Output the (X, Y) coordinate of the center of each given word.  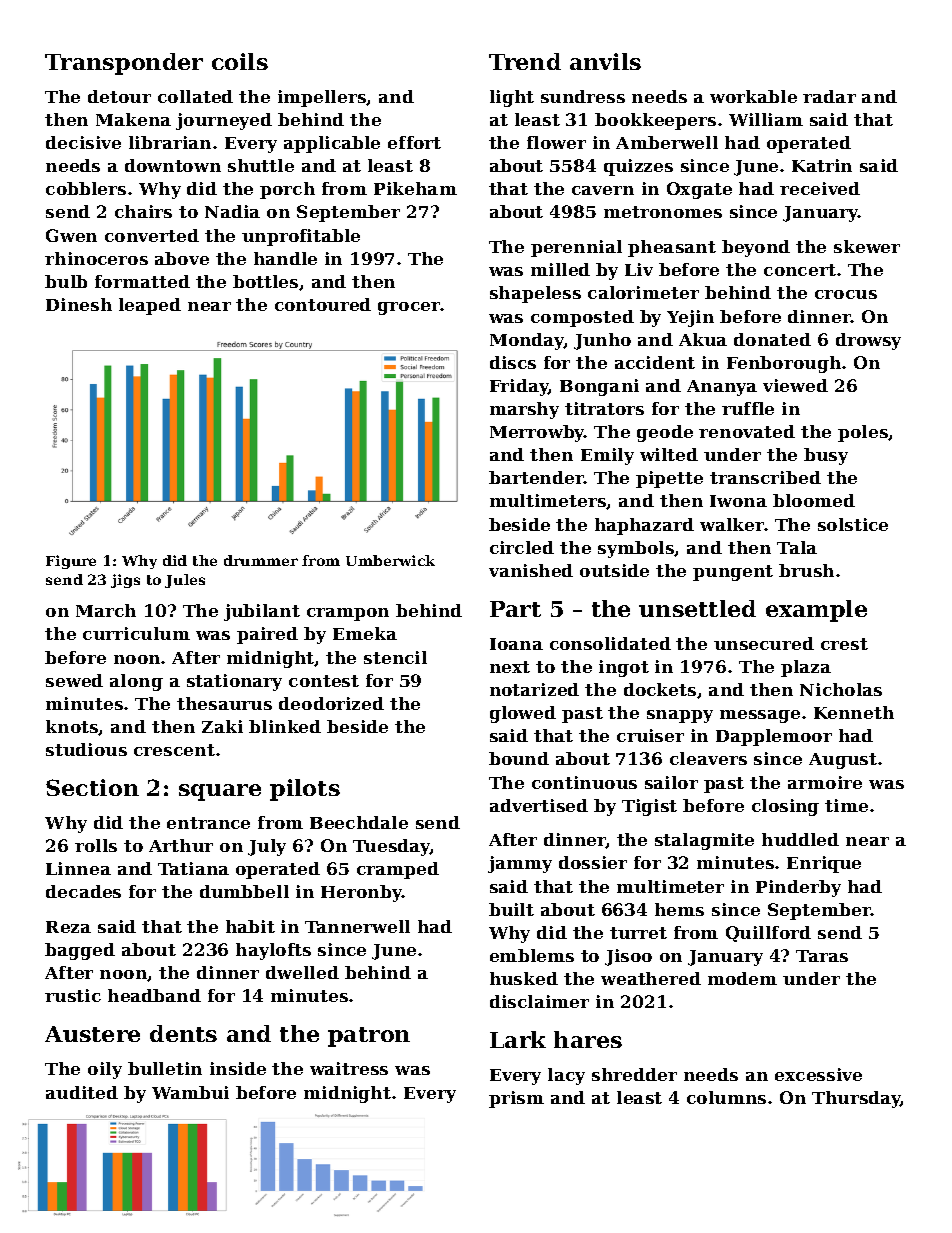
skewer (867, 246)
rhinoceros (96, 258)
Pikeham (415, 188)
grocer (409, 308)
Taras (822, 956)
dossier (593, 862)
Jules (185, 581)
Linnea (78, 868)
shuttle (261, 165)
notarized (534, 689)
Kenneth (854, 712)
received (820, 188)
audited (82, 1092)
